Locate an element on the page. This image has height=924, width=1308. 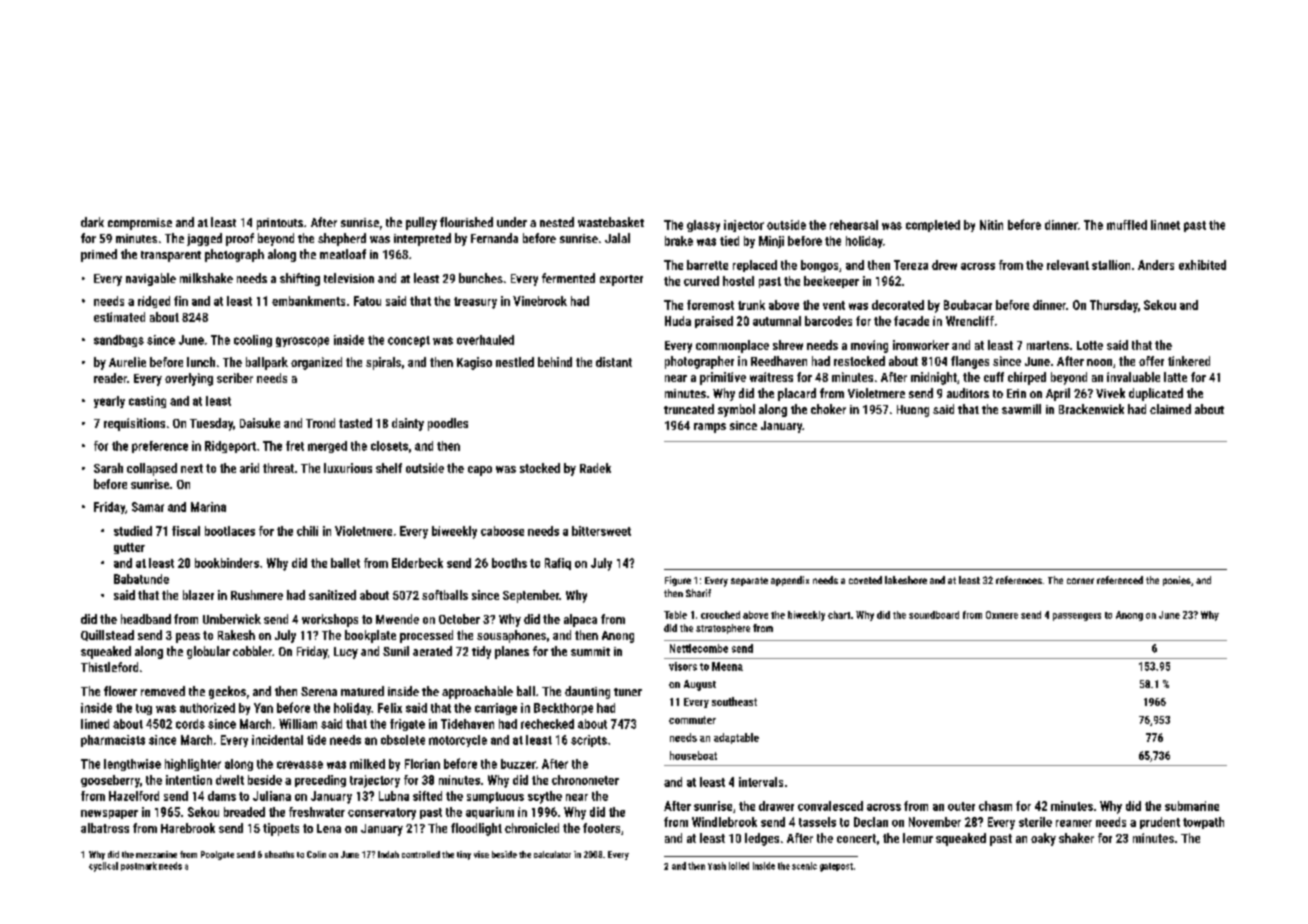
printouts is located at coordinates (280, 224).
